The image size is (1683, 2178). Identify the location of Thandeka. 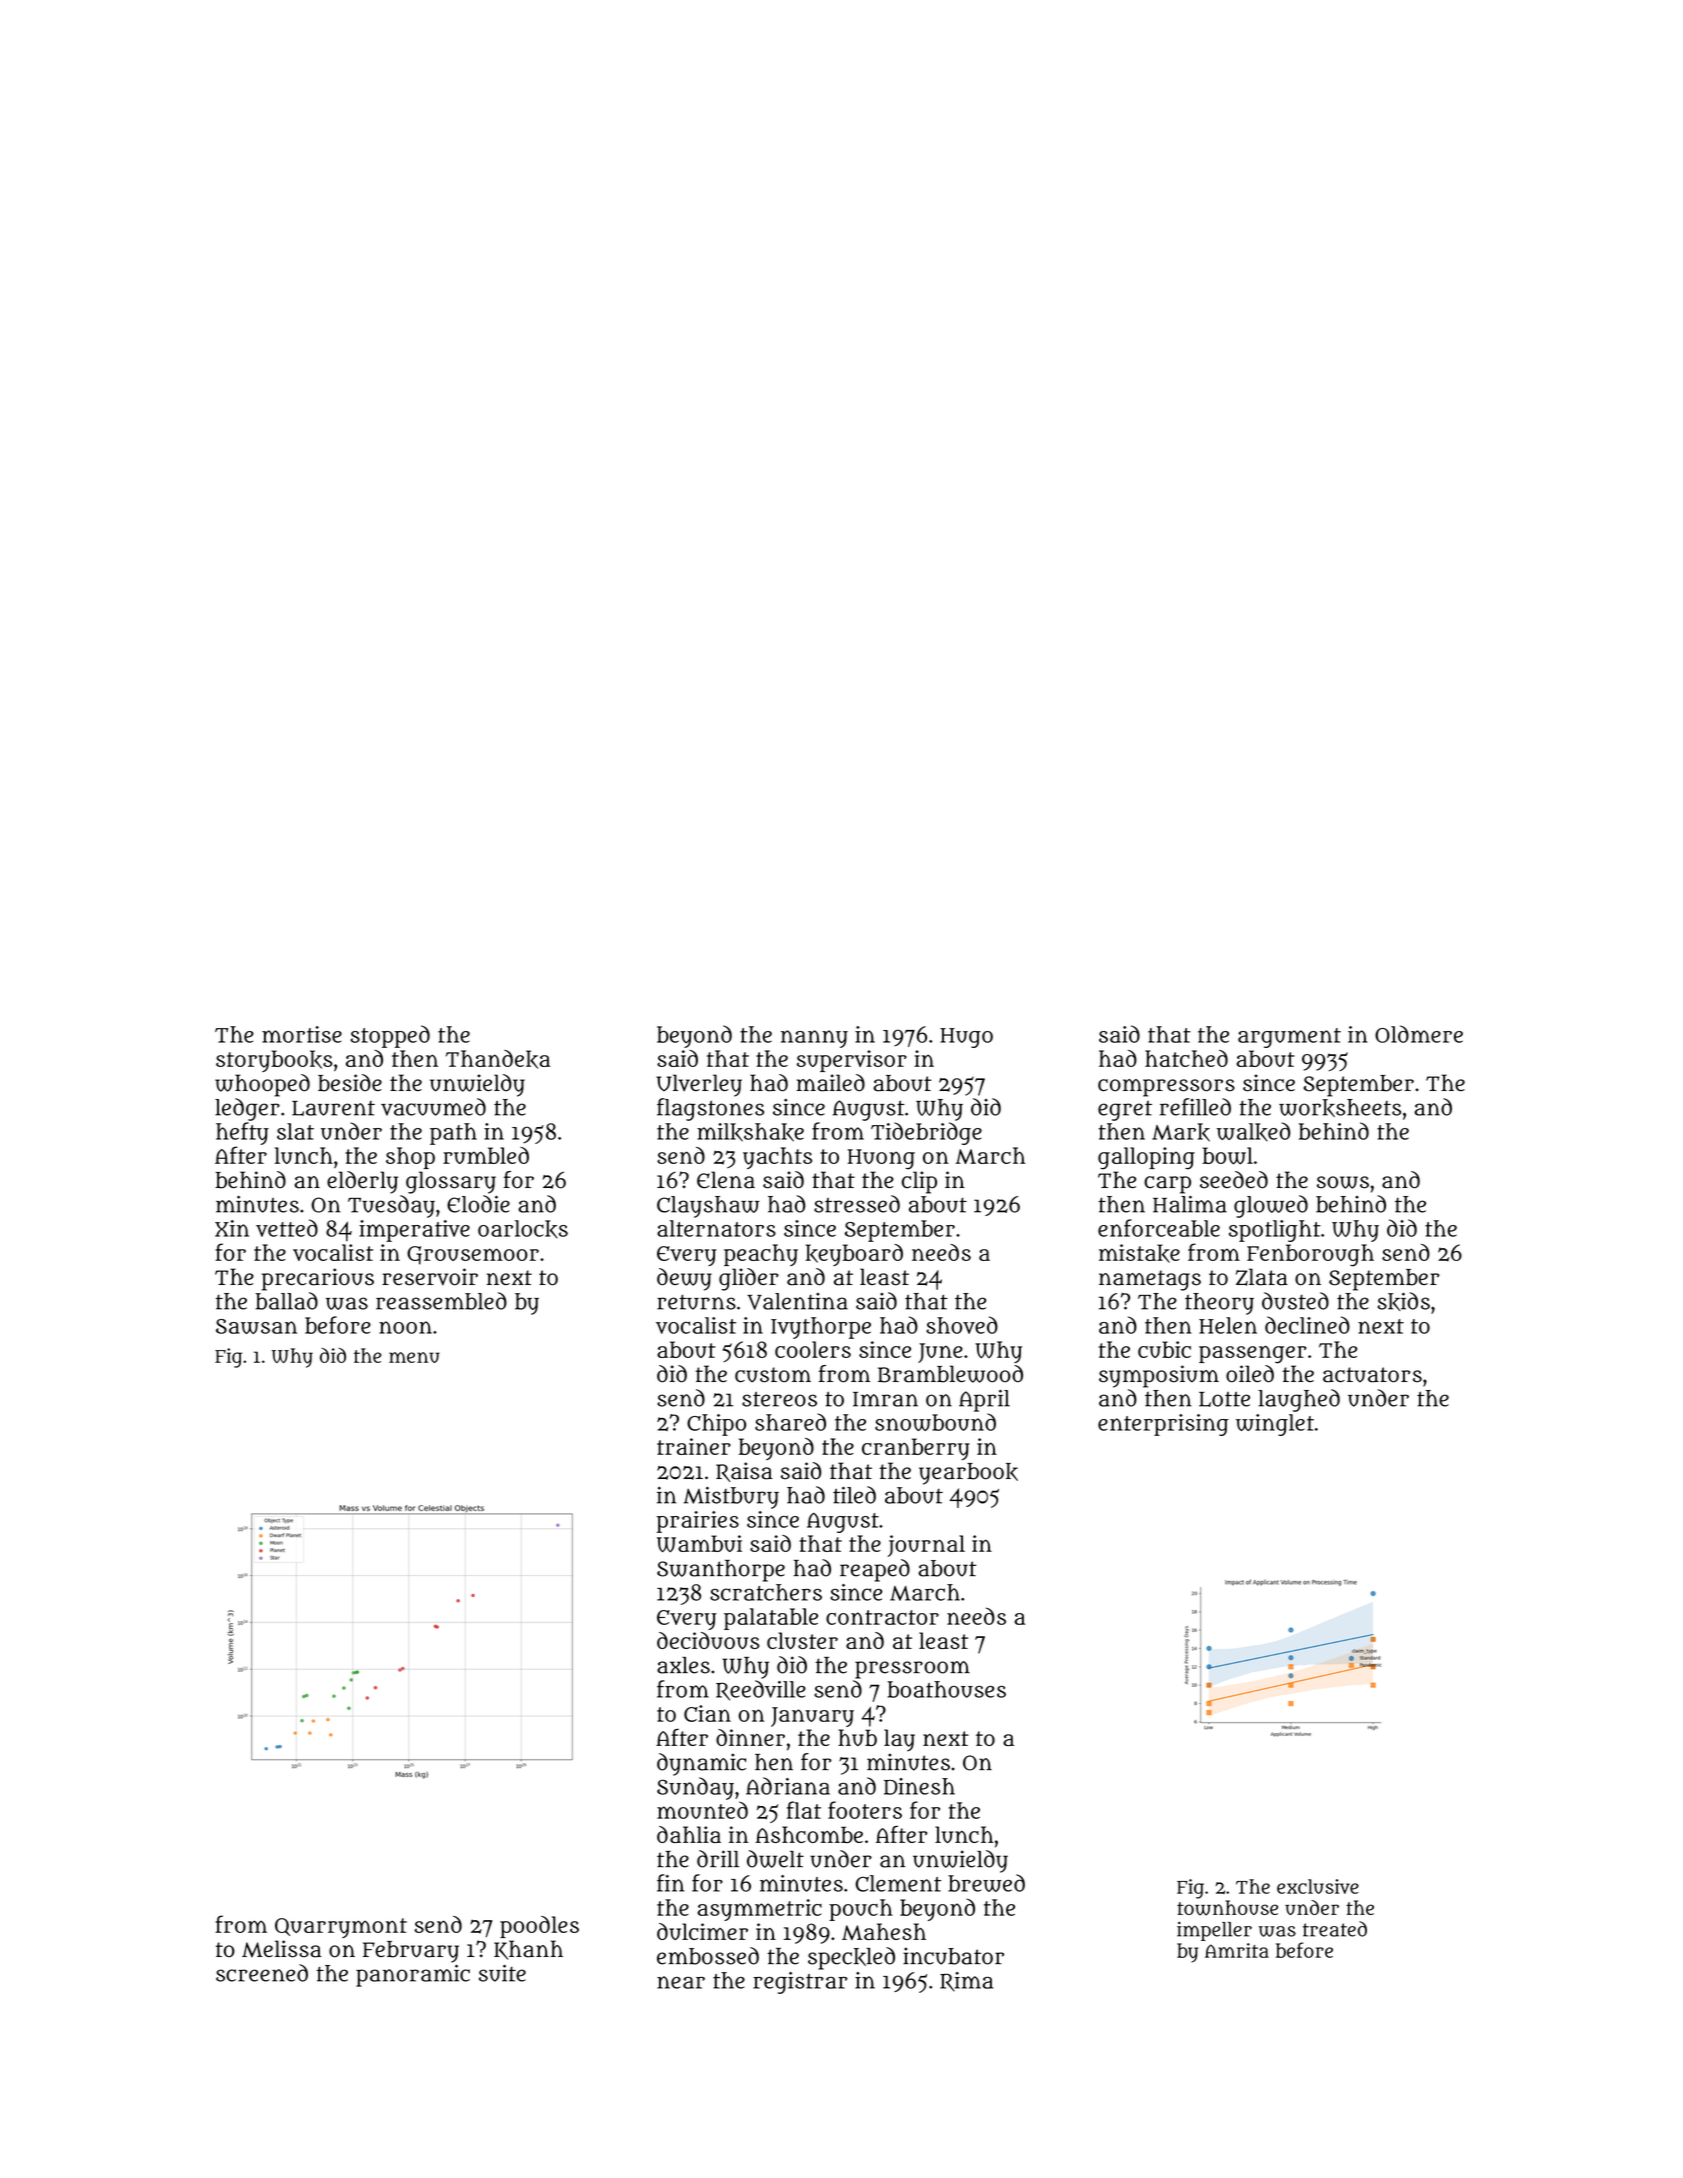
(498, 1059).
